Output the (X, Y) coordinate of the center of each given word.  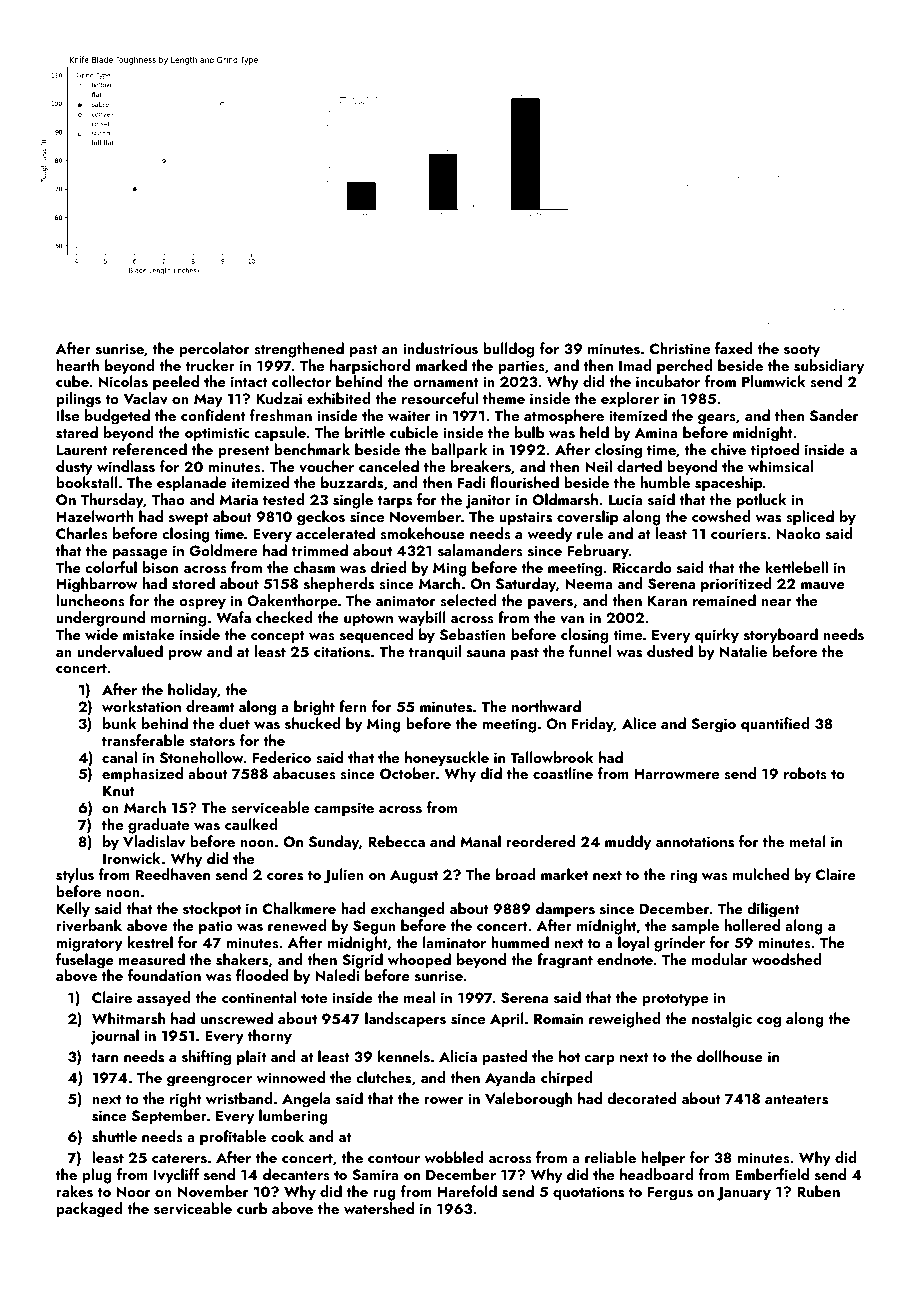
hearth (77, 365)
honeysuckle (447, 759)
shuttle (114, 1136)
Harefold (467, 1191)
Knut (118, 790)
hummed (520, 942)
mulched (761, 874)
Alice (639, 723)
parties (521, 367)
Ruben (818, 1191)
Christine (680, 348)
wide (101, 634)
